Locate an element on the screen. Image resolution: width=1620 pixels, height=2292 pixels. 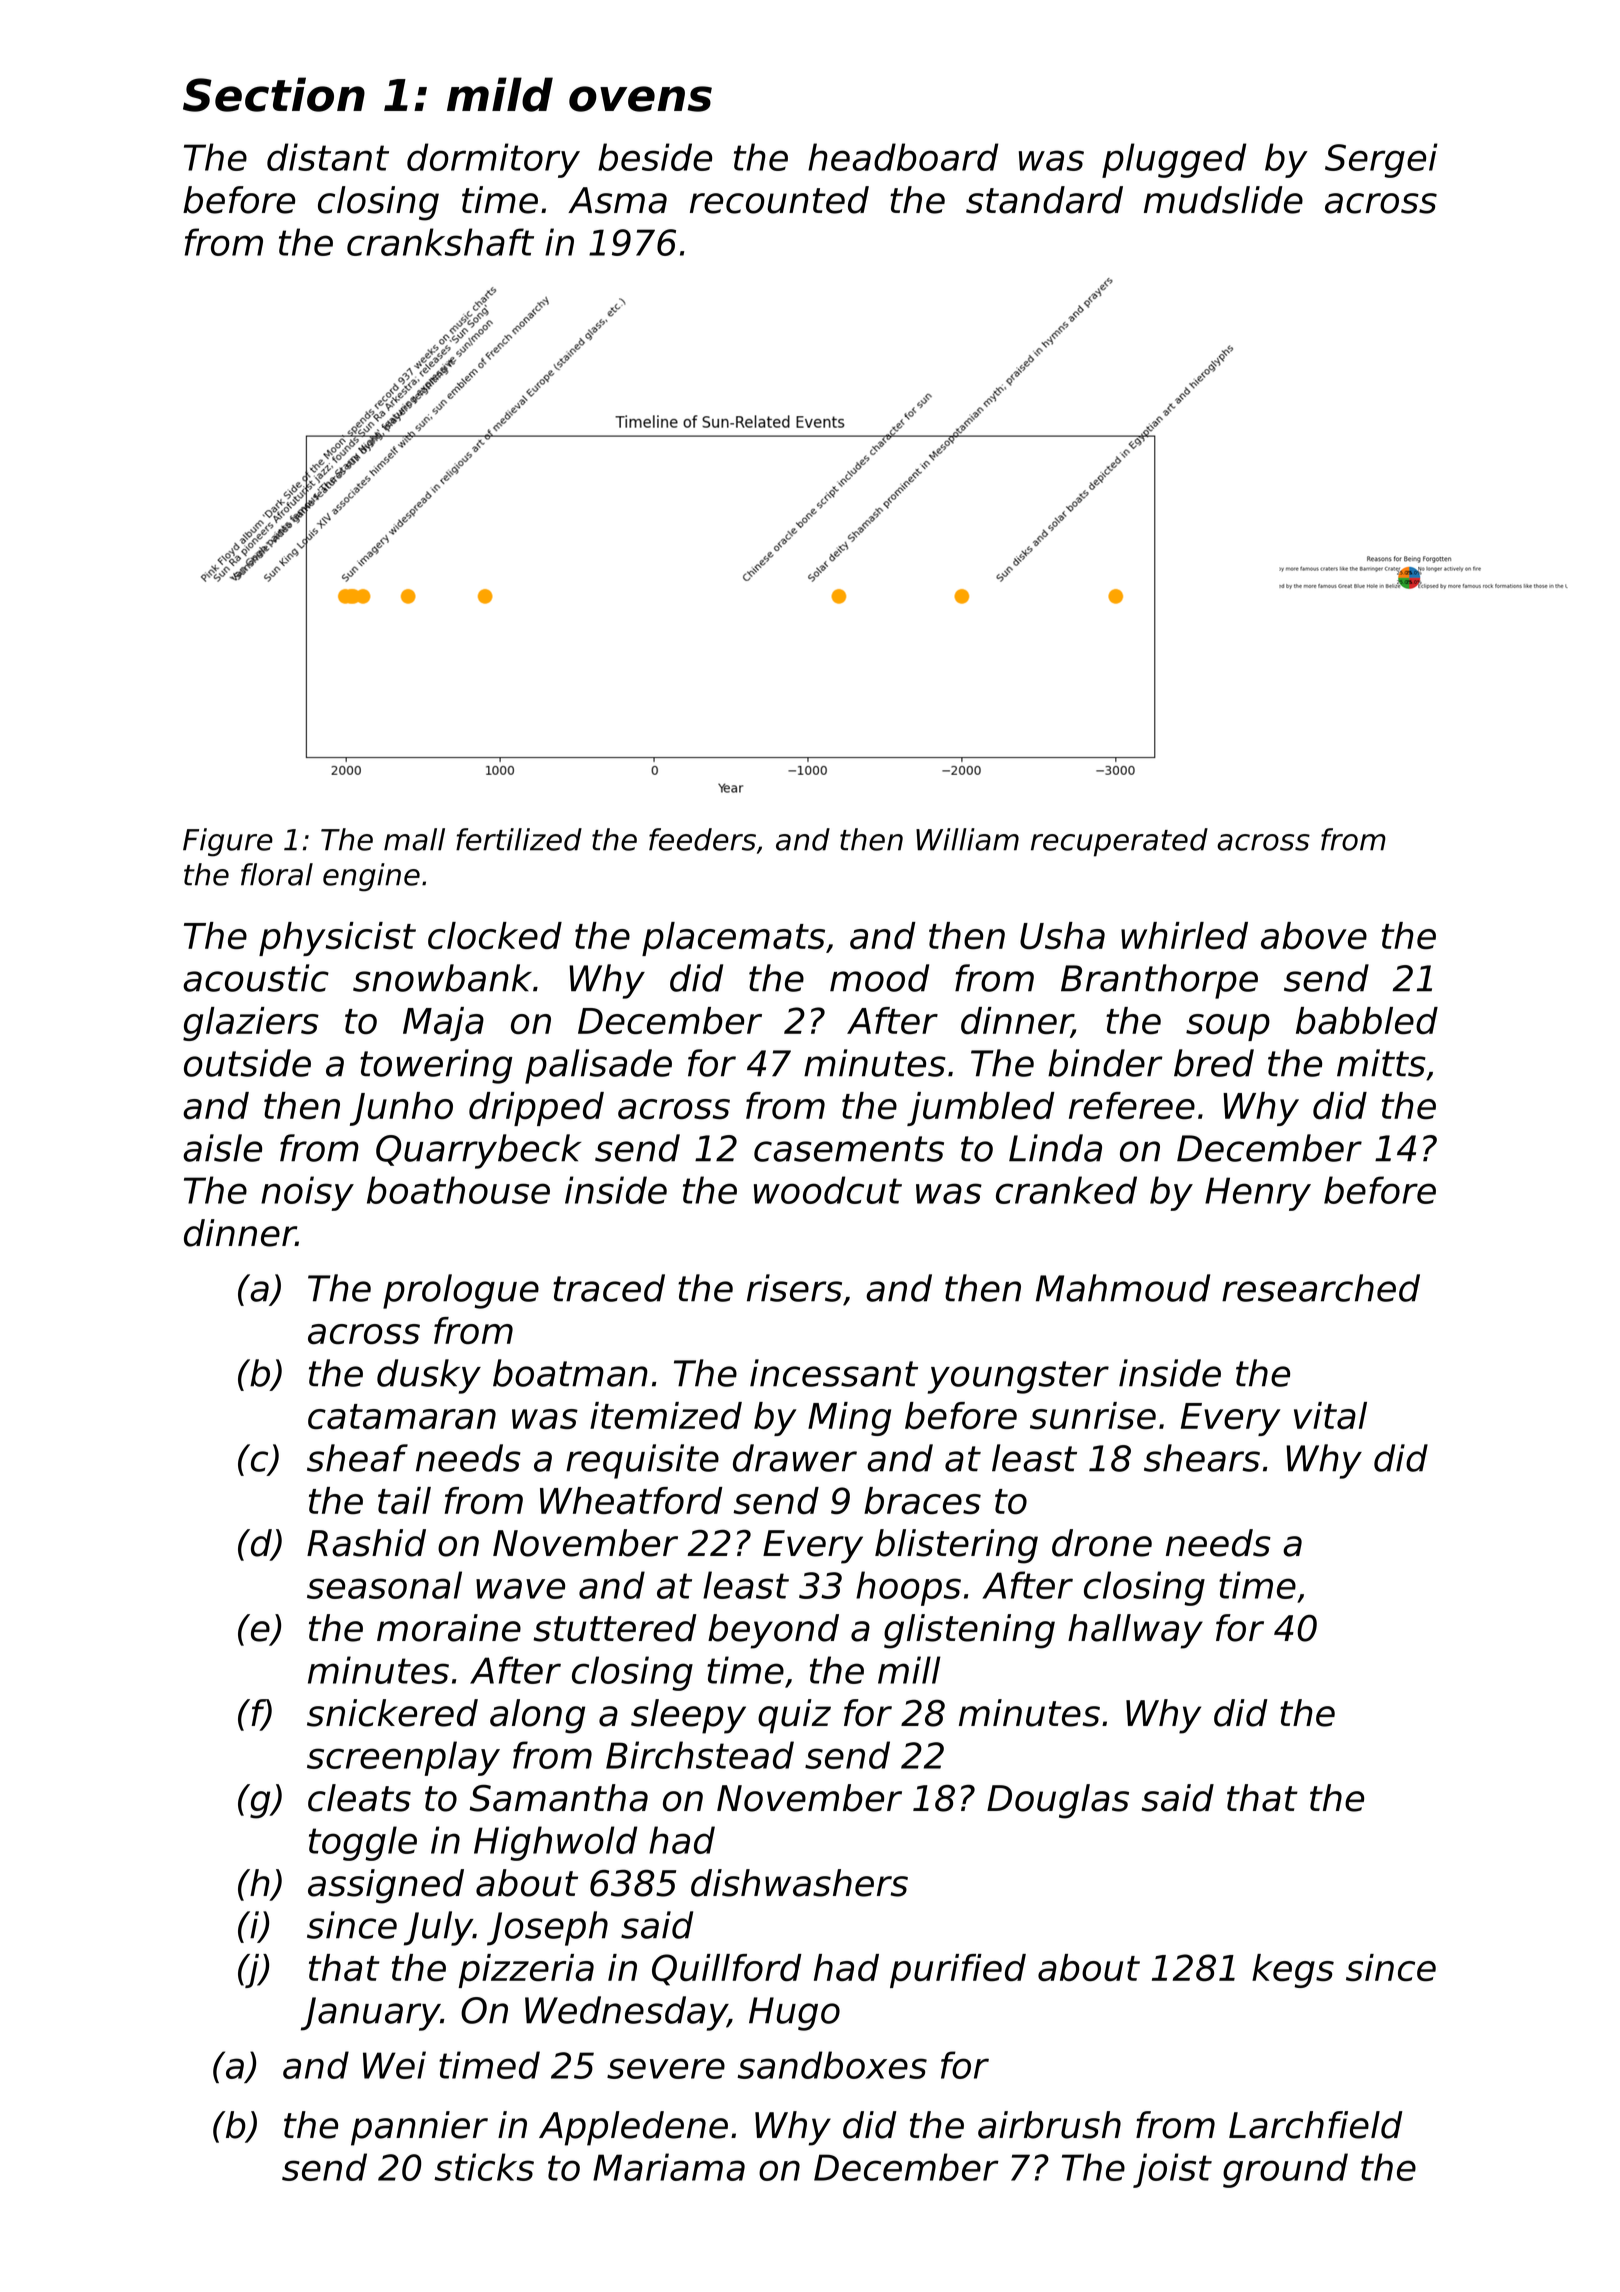
fertilized is located at coordinates (519, 839).
